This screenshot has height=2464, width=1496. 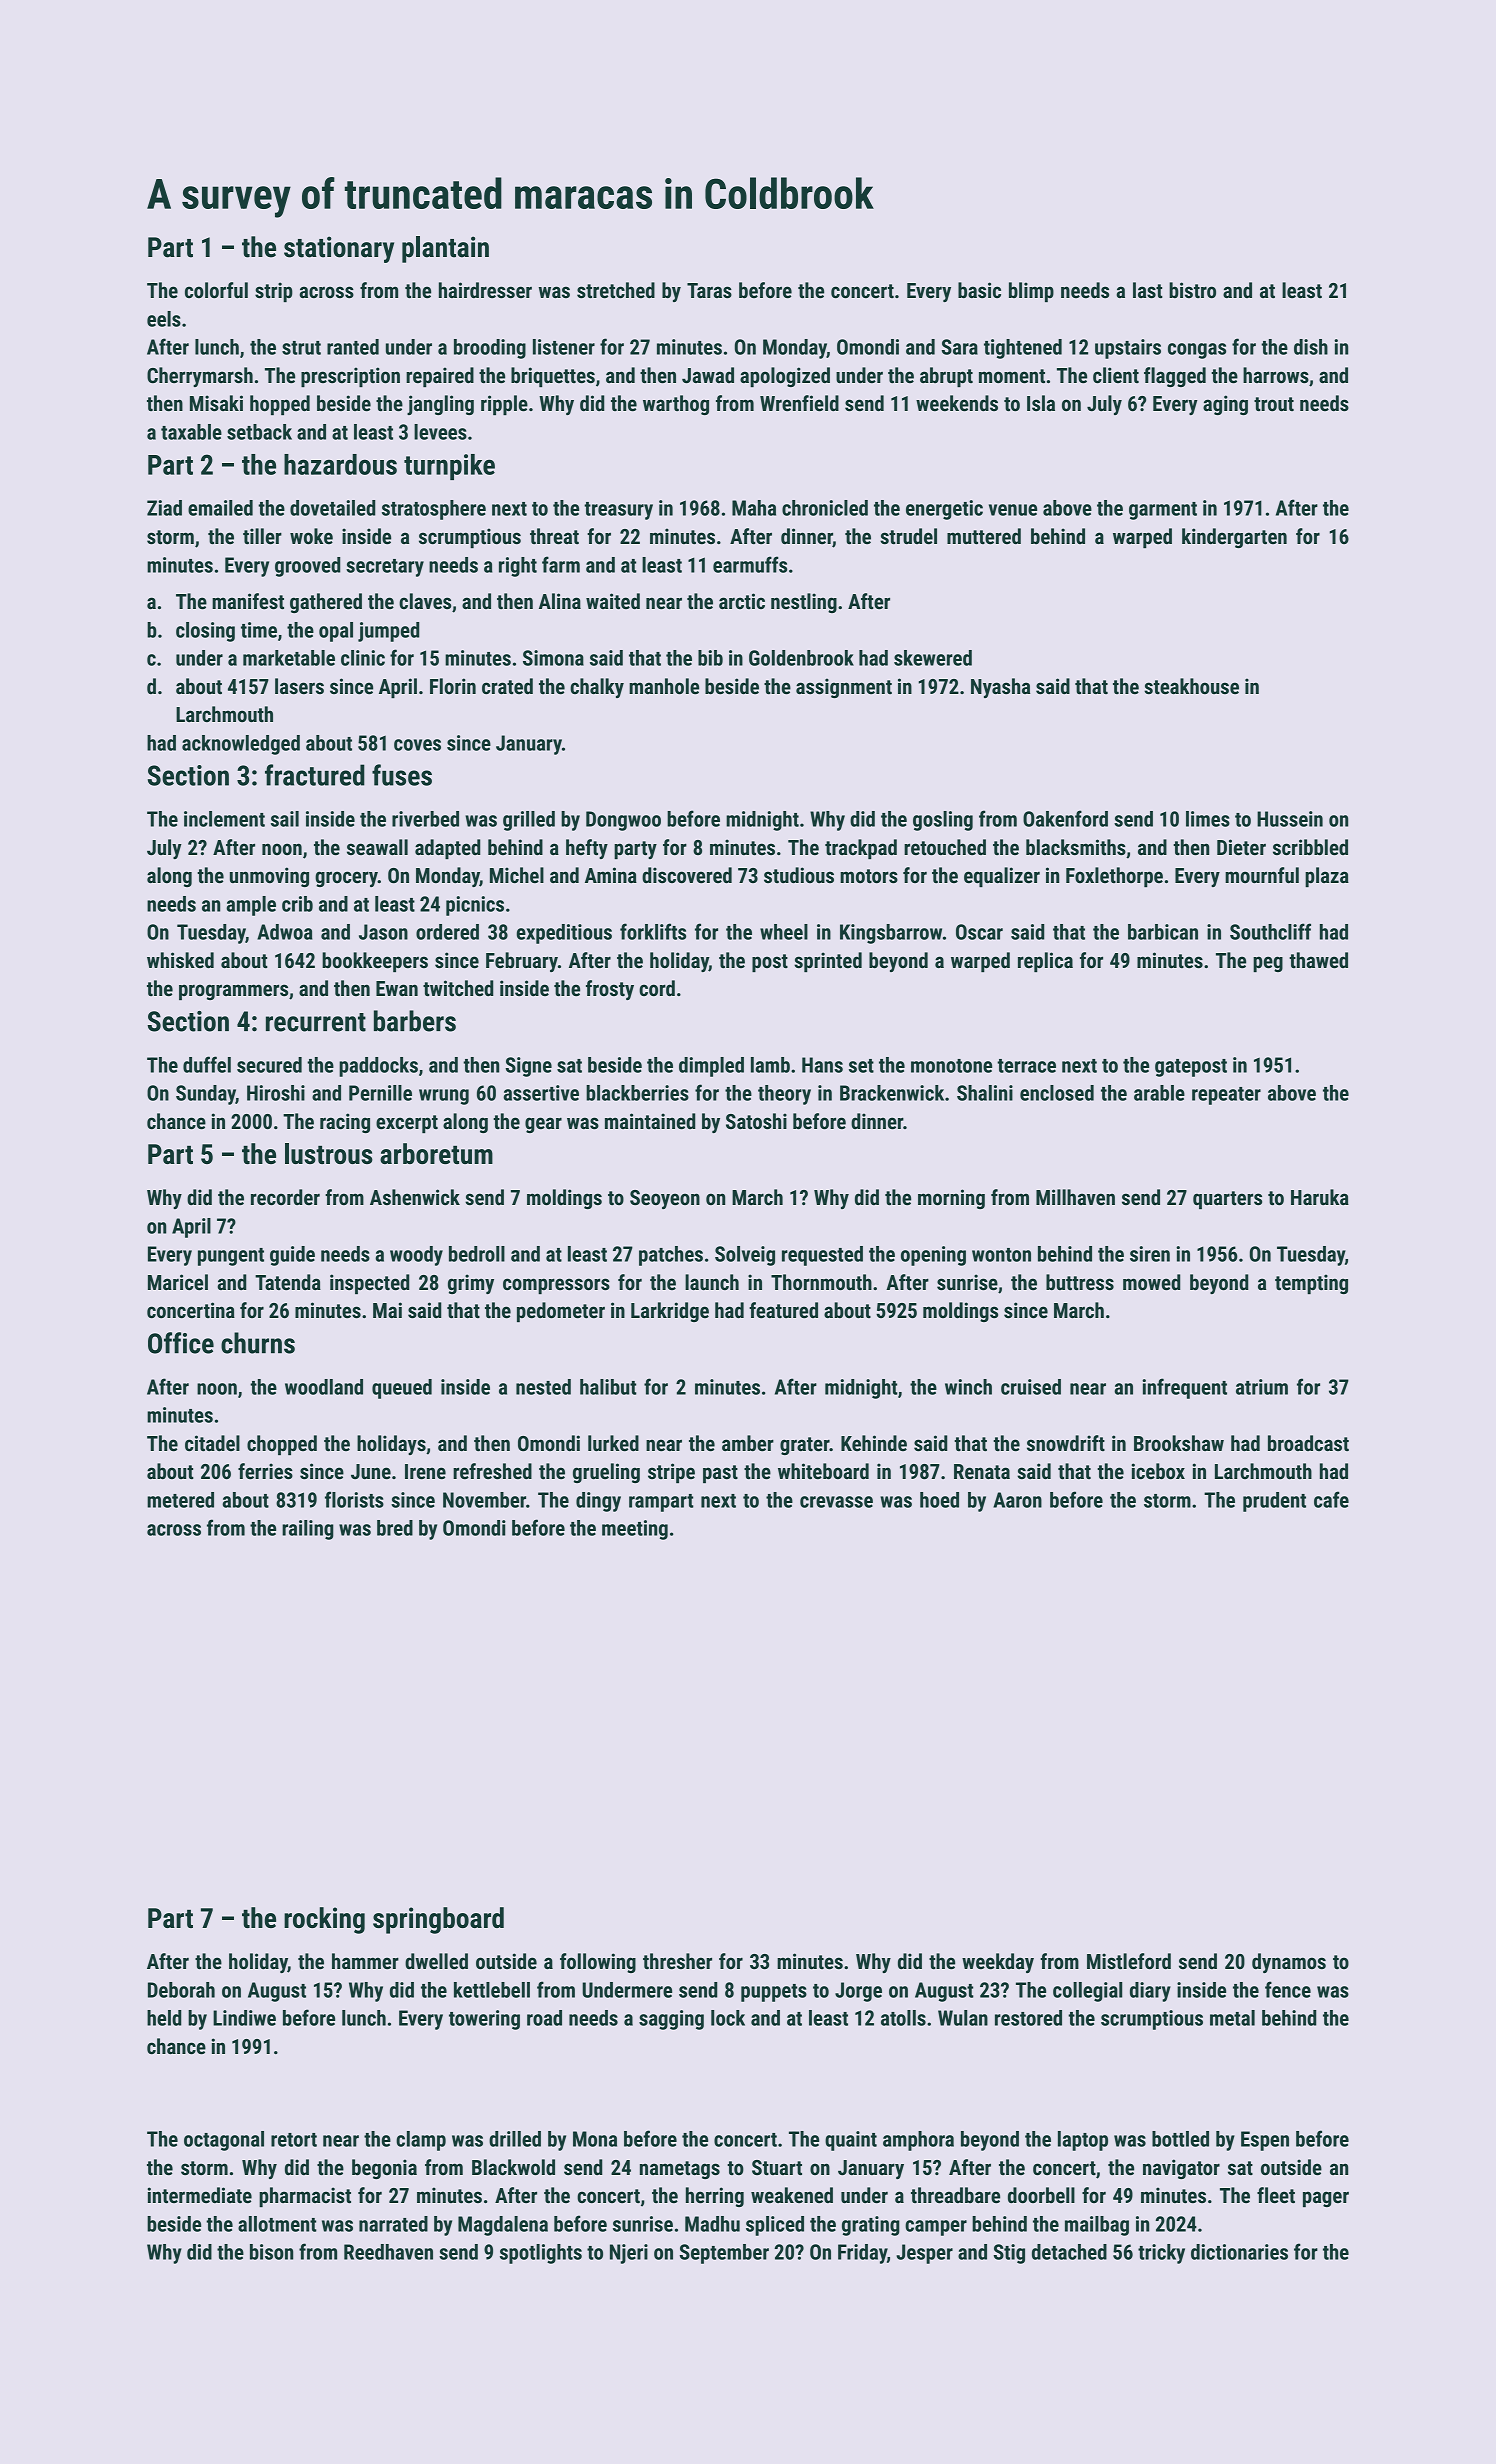 What do you see at coordinates (181, 1990) in the screenshot?
I see `Deborah` at bounding box center [181, 1990].
